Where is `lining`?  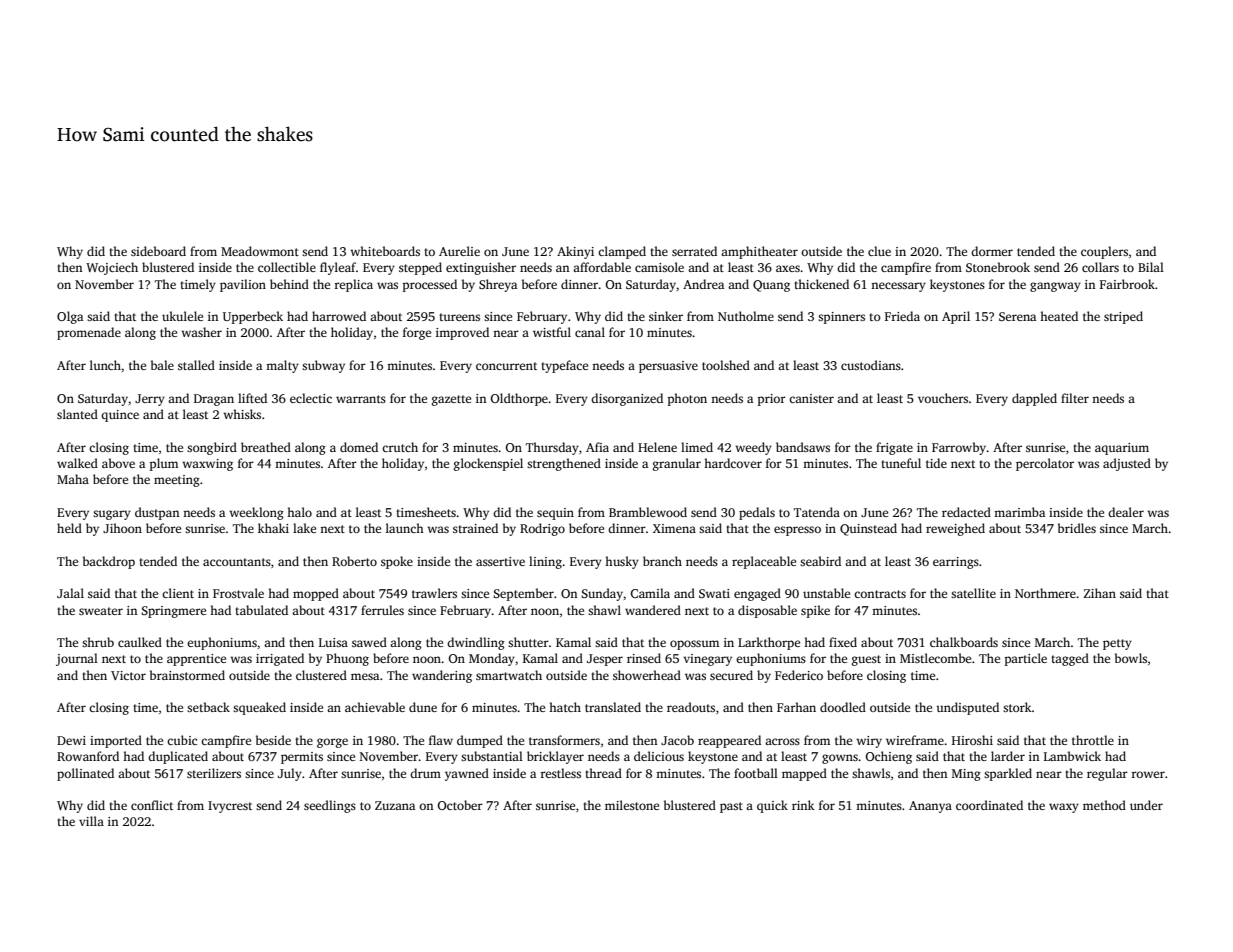
lining is located at coordinates (545, 562).
